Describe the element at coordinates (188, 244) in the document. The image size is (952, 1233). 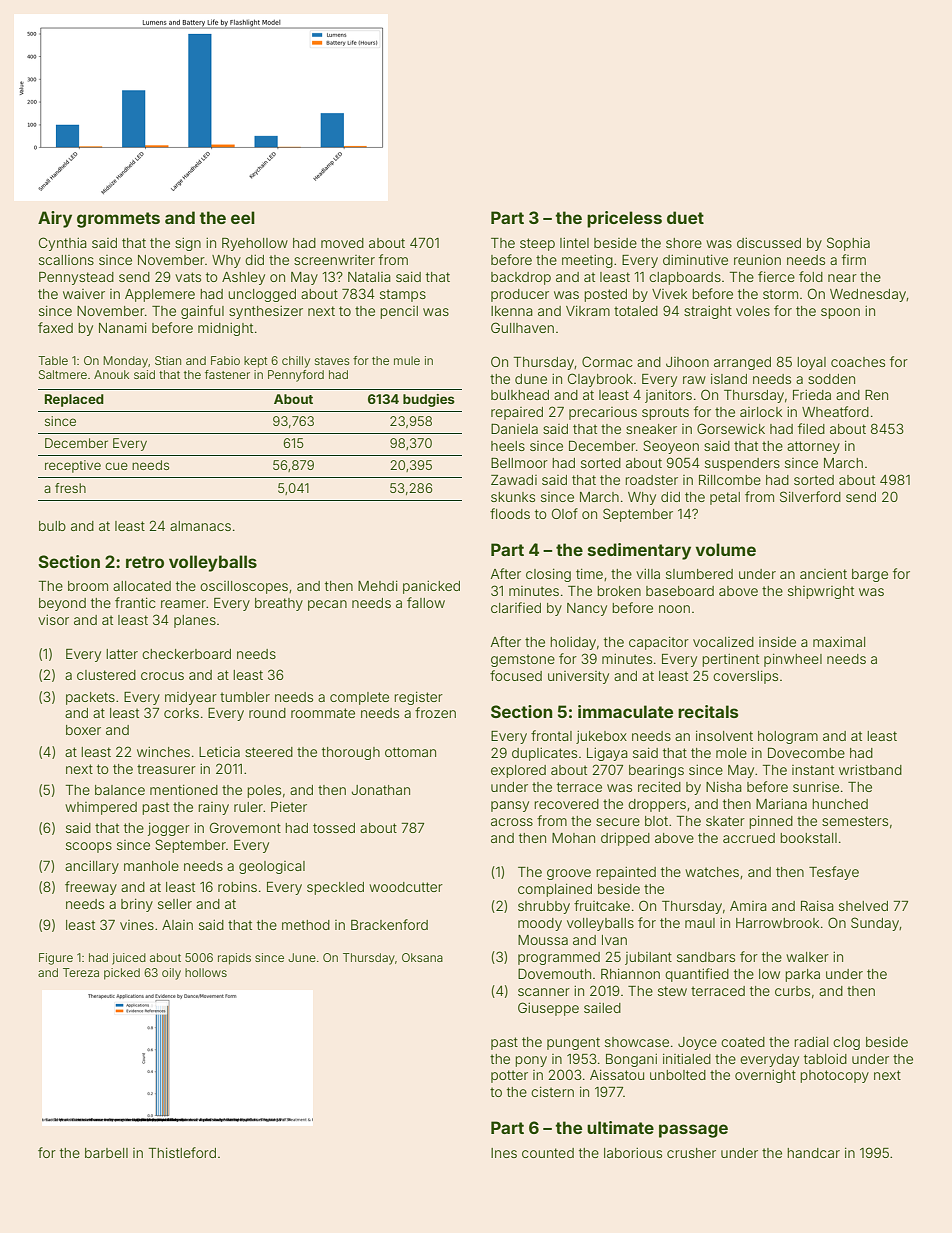
I see `sign` at that location.
